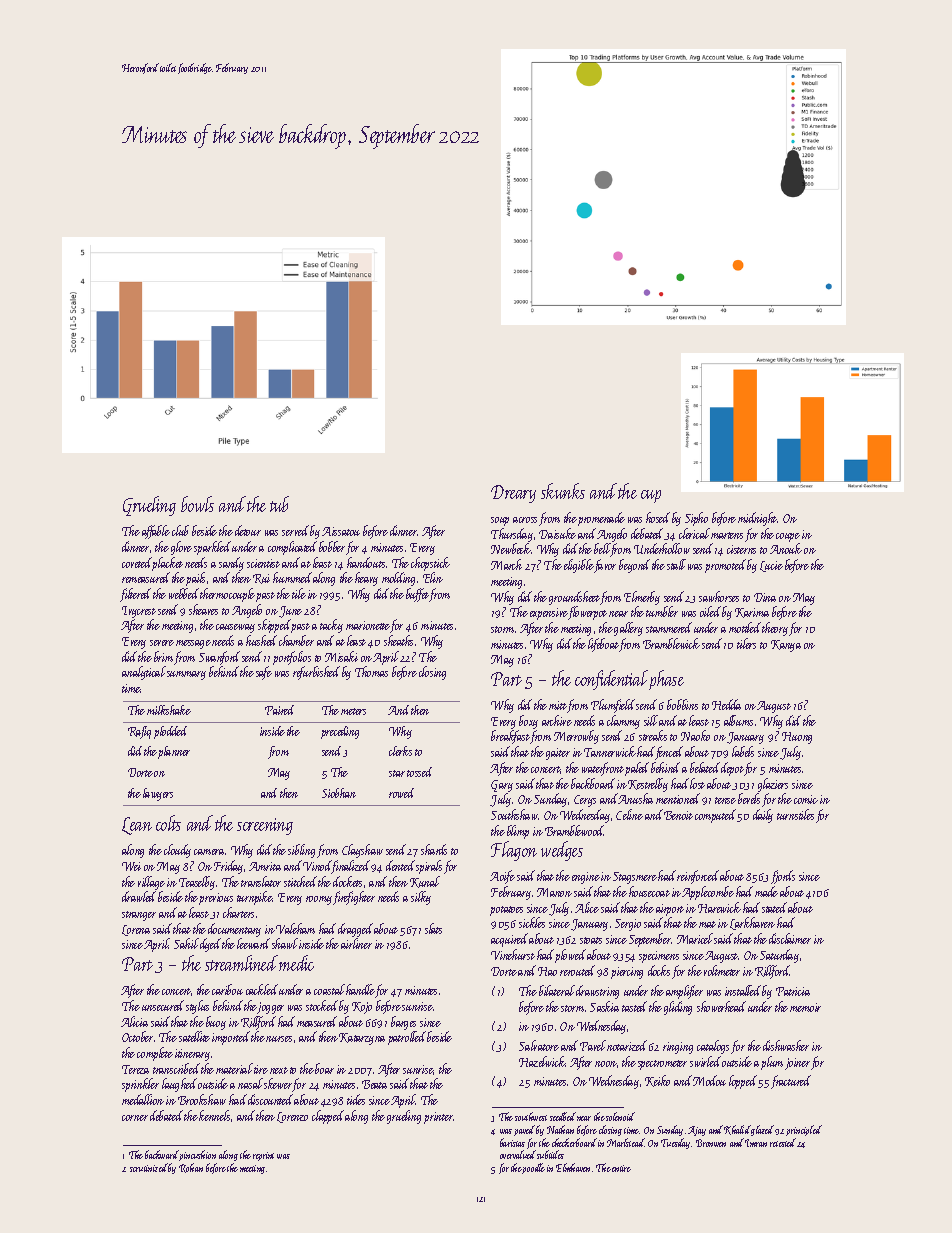 This image has width=952, height=1233. What do you see at coordinates (168, 823) in the image?
I see `colts` at bounding box center [168, 823].
